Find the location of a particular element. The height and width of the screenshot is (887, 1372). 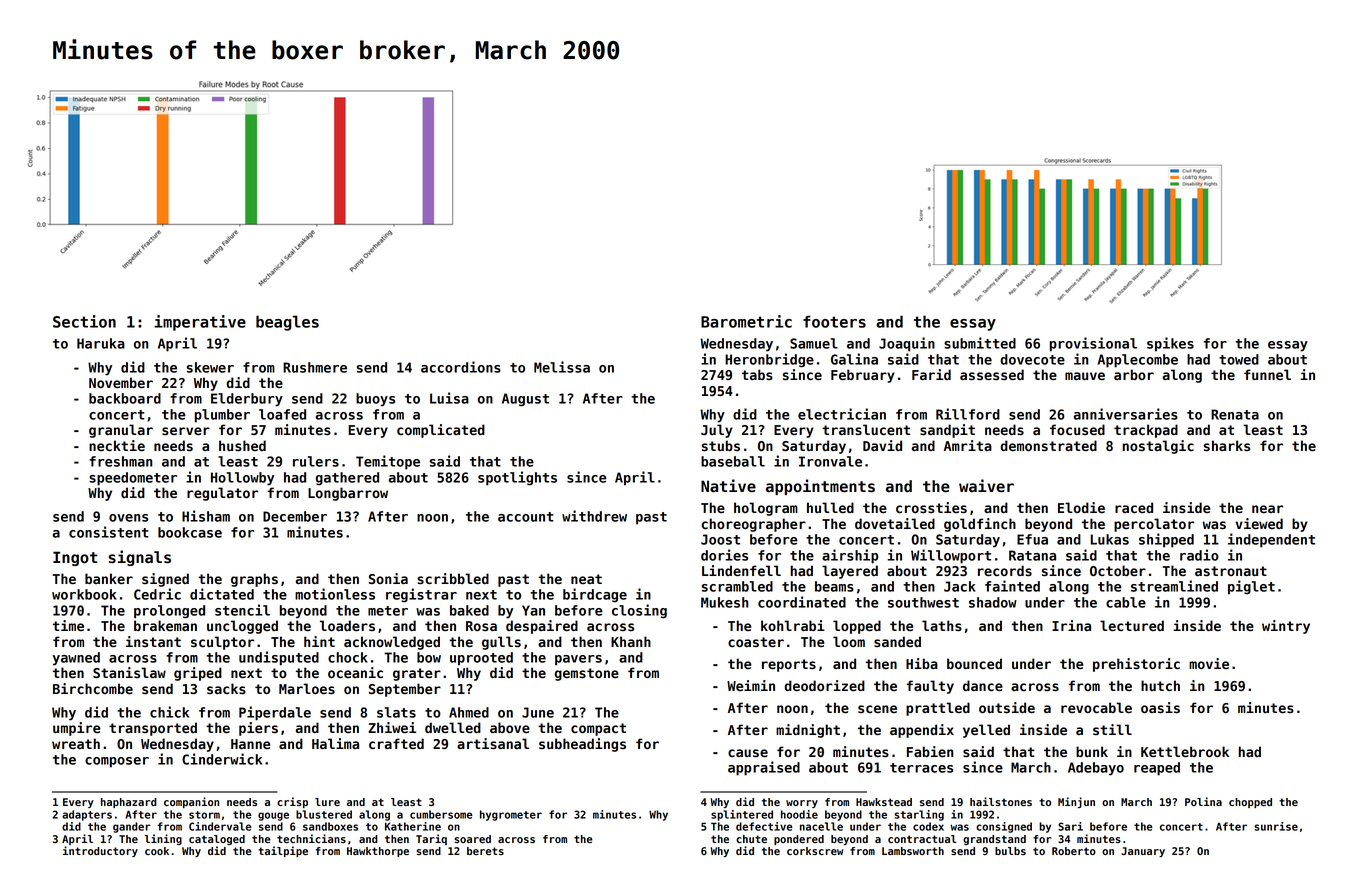

Sonia is located at coordinates (388, 578).
